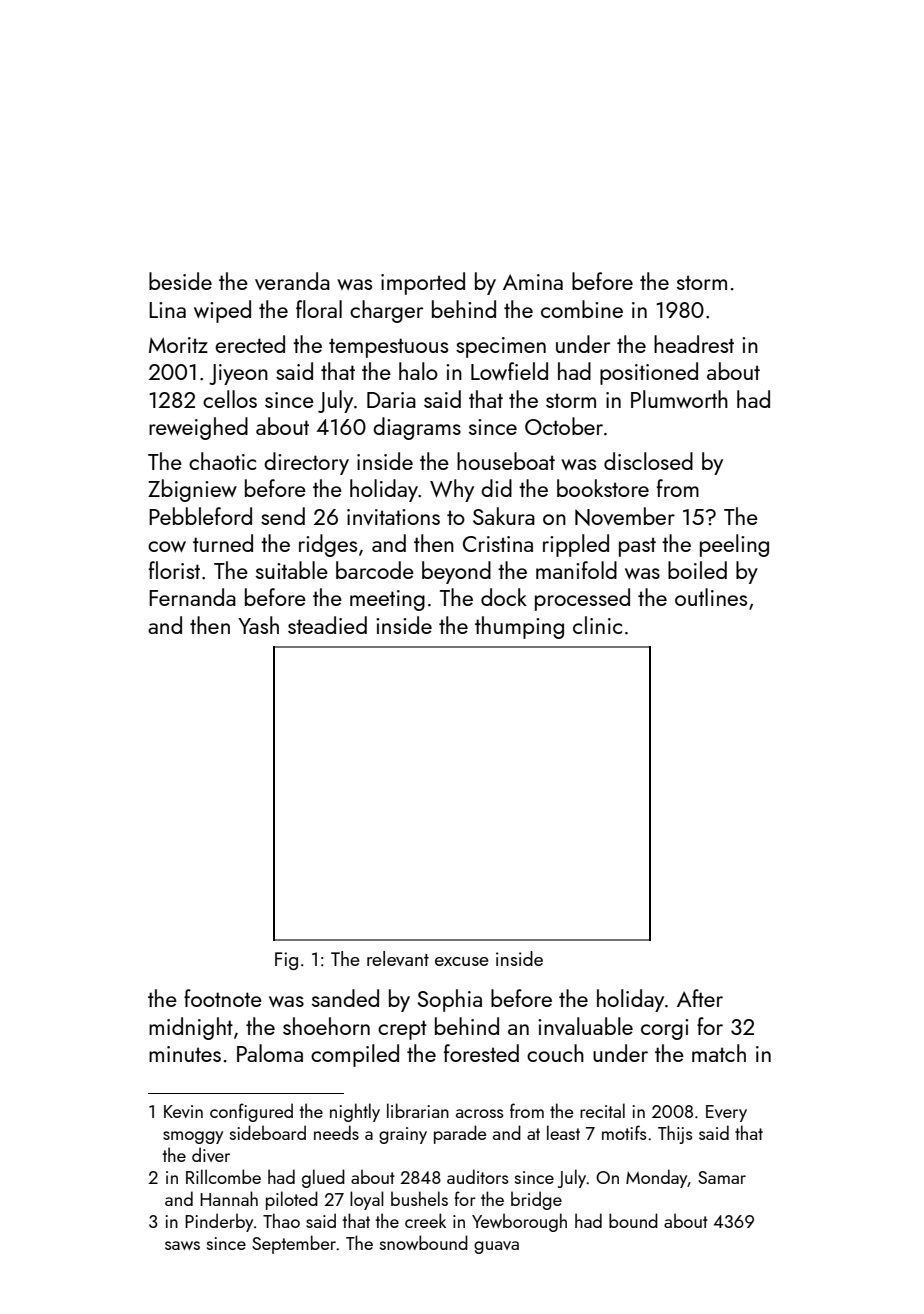 This page has width=924, height=1314. Describe the element at coordinates (223, 998) in the page. I see `footnote` at that location.
